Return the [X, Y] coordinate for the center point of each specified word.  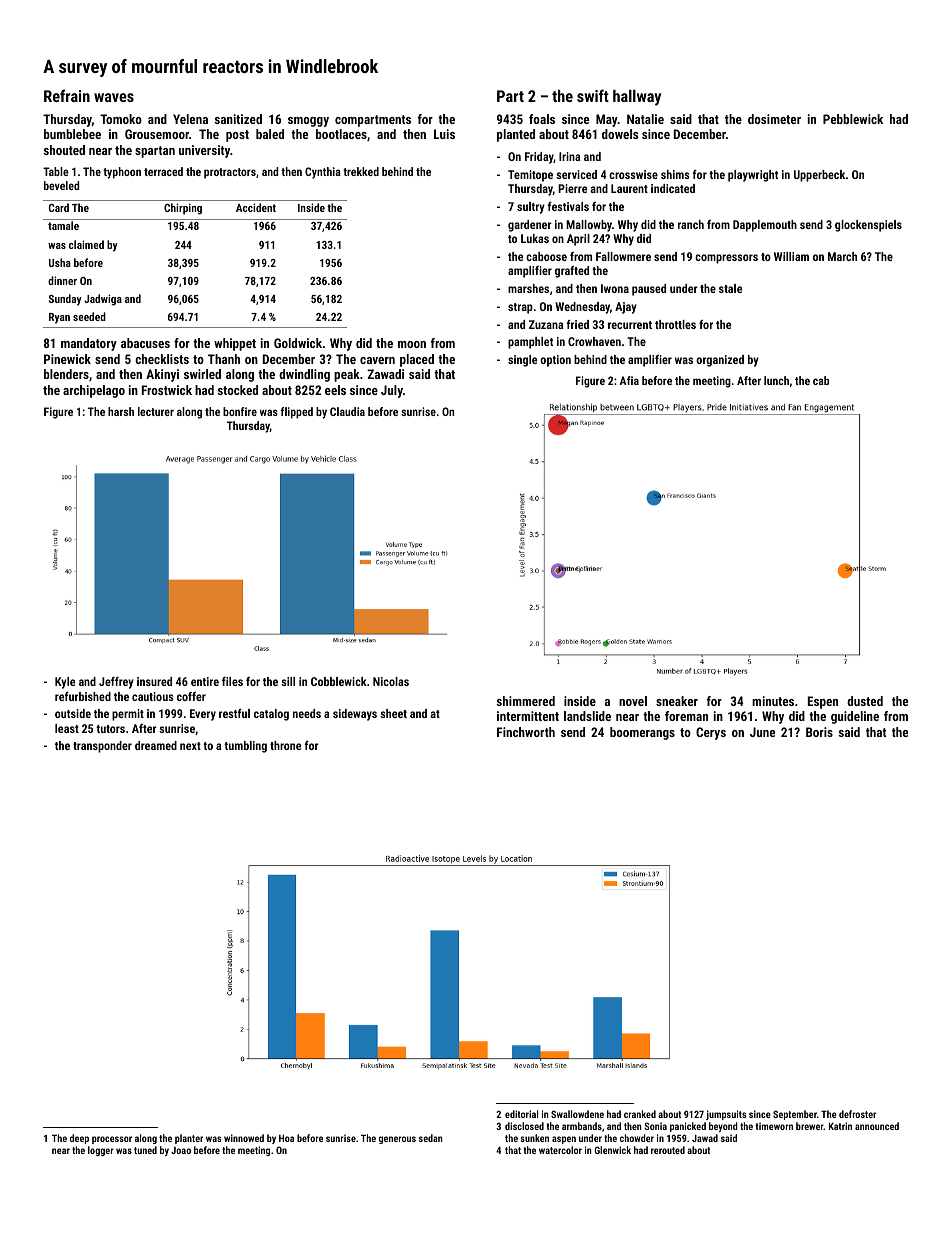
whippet [235, 344]
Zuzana [546, 324]
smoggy [308, 122]
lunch [776, 380]
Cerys [711, 733]
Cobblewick [339, 681]
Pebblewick [853, 119]
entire [205, 681]
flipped [296, 413]
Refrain [67, 95]
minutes [773, 701]
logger [101, 1151]
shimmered [526, 701]
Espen [823, 702]
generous [397, 1140]
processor [112, 1140]
